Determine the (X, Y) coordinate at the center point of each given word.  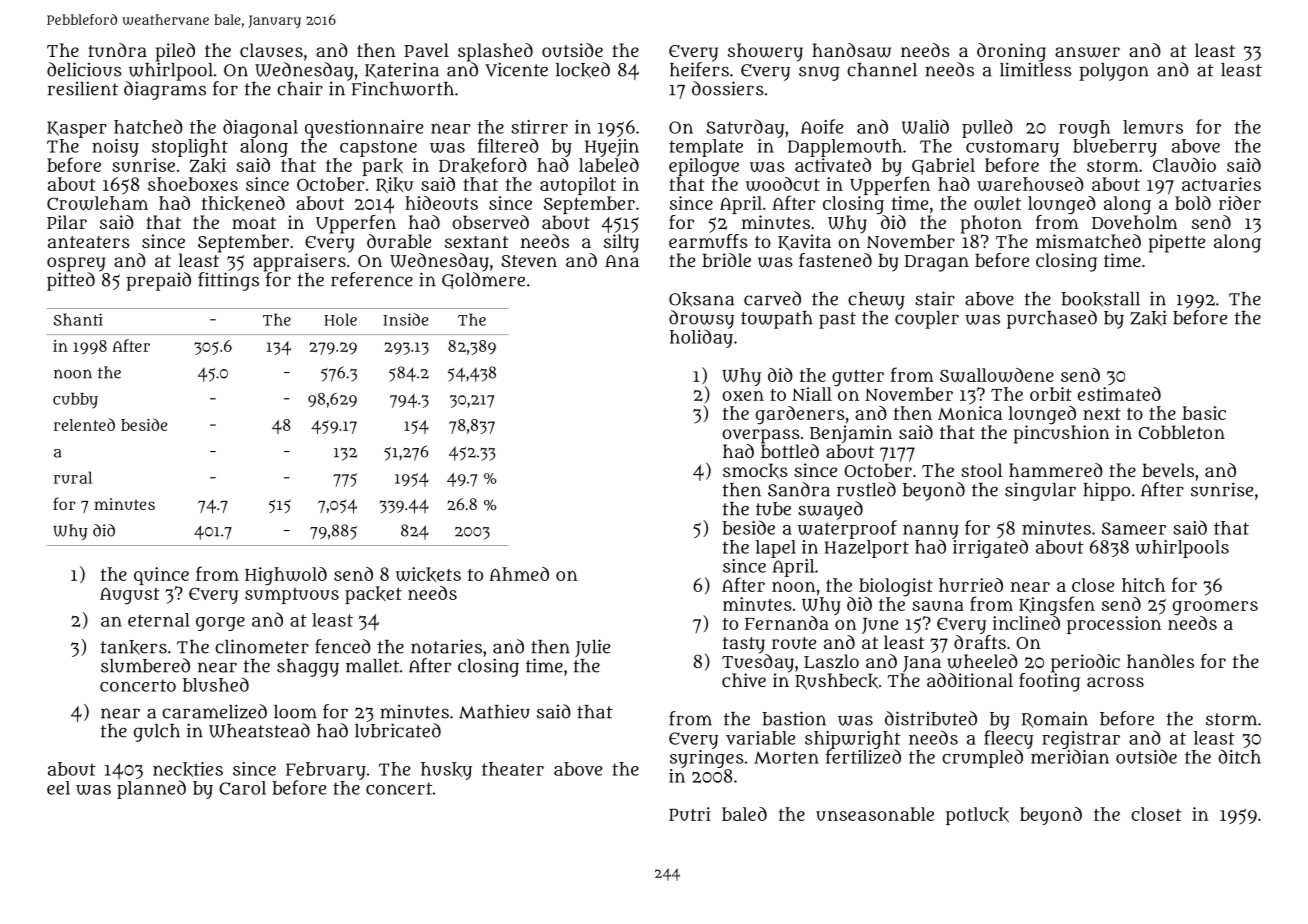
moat (254, 223)
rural (73, 477)
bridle (726, 260)
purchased (1052, 319)
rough (1084, 129)
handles (1160, 661)
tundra (117, 50)
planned (151, 789)
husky (446, 771)
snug (819, 73)
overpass (761, 436)
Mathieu (494, 711)
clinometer (262, 646)
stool (982, 470)
